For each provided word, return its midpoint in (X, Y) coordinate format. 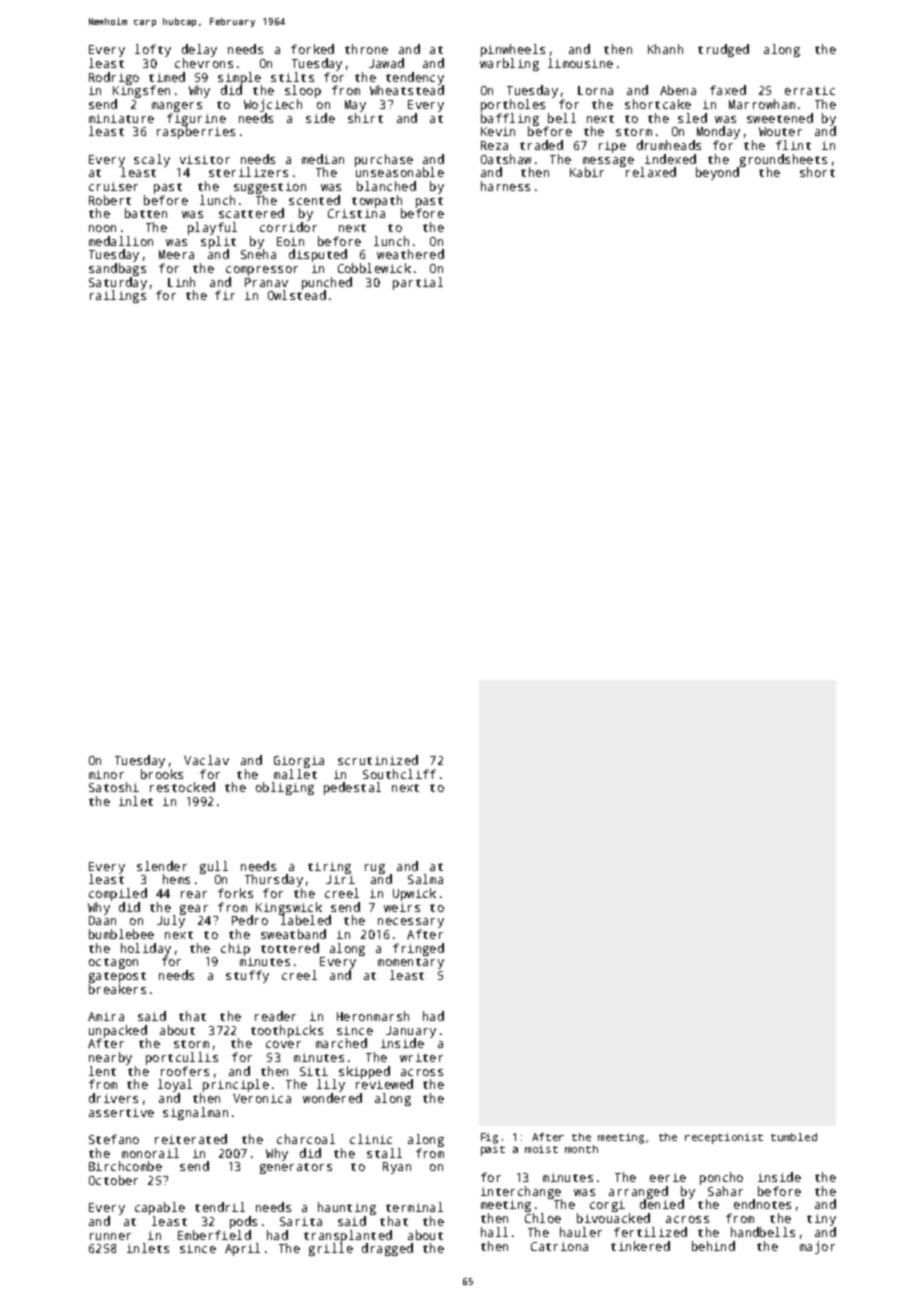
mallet (295, 774)
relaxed (651, 172)
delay (199, 50)
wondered (332, 1098)
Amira (106, 1016)
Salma (425, 879)
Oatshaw (506, 159)
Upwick (414, 894)
